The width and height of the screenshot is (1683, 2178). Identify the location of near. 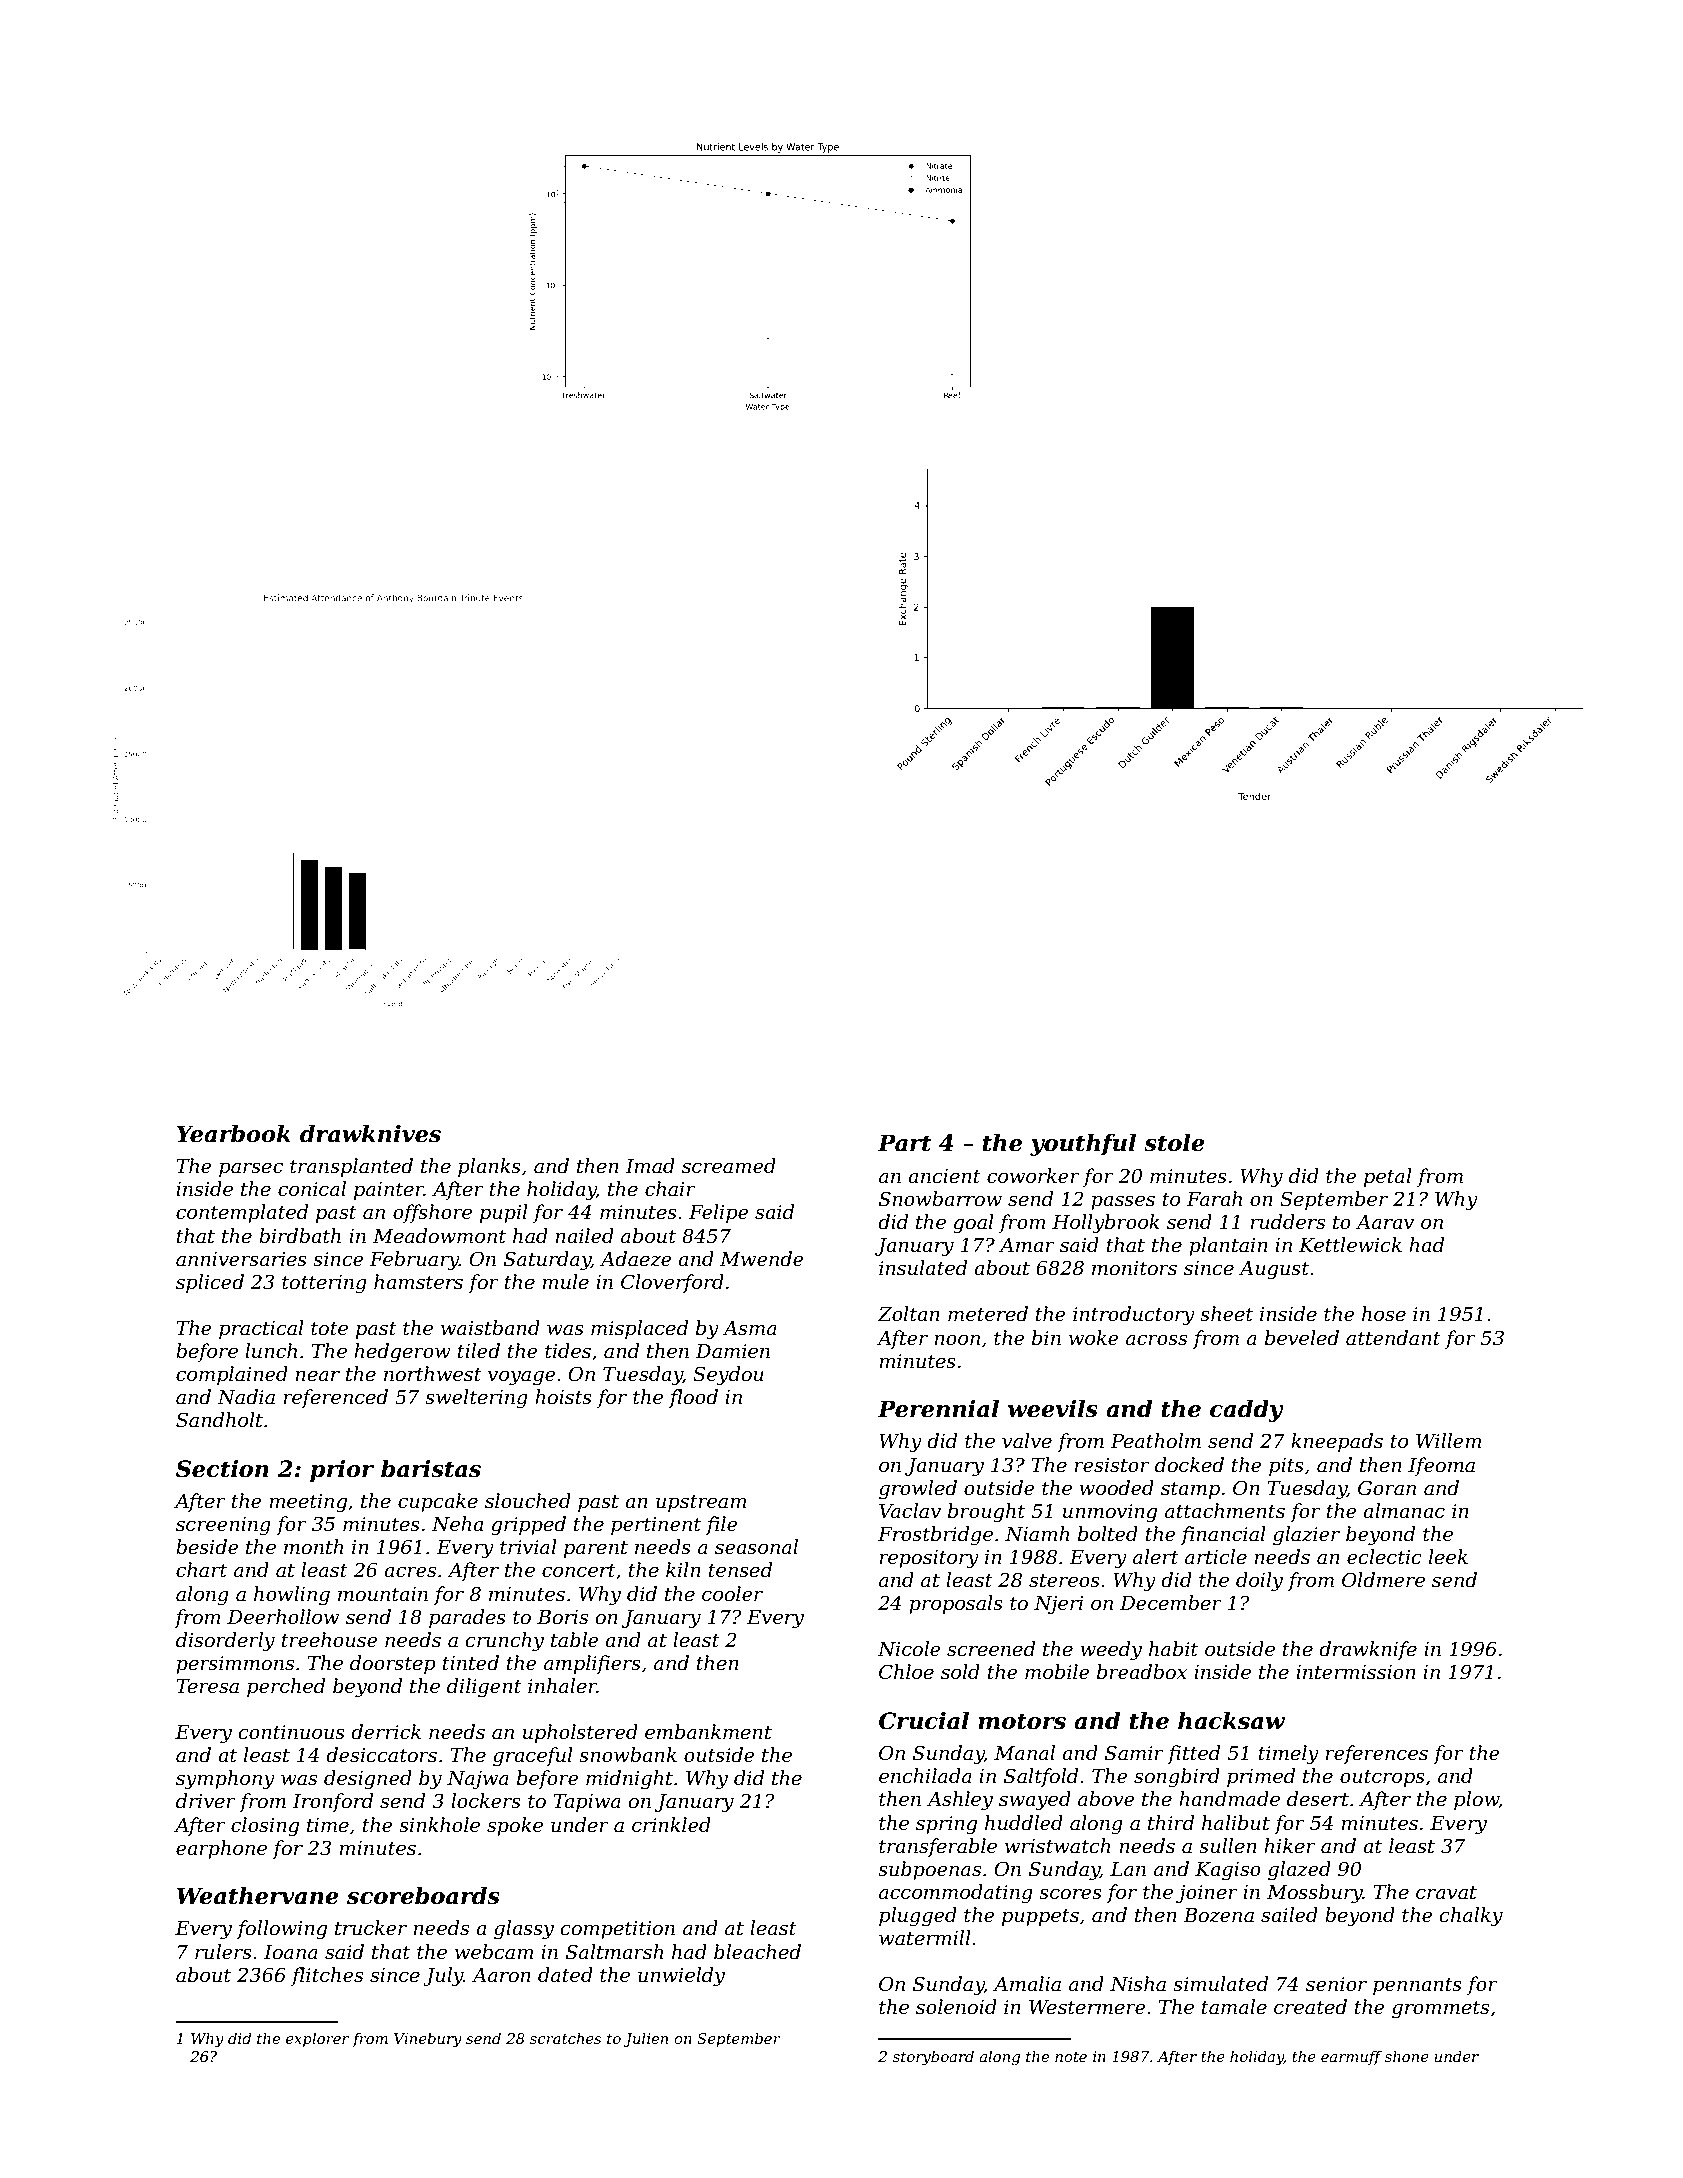
(317, 1376).
